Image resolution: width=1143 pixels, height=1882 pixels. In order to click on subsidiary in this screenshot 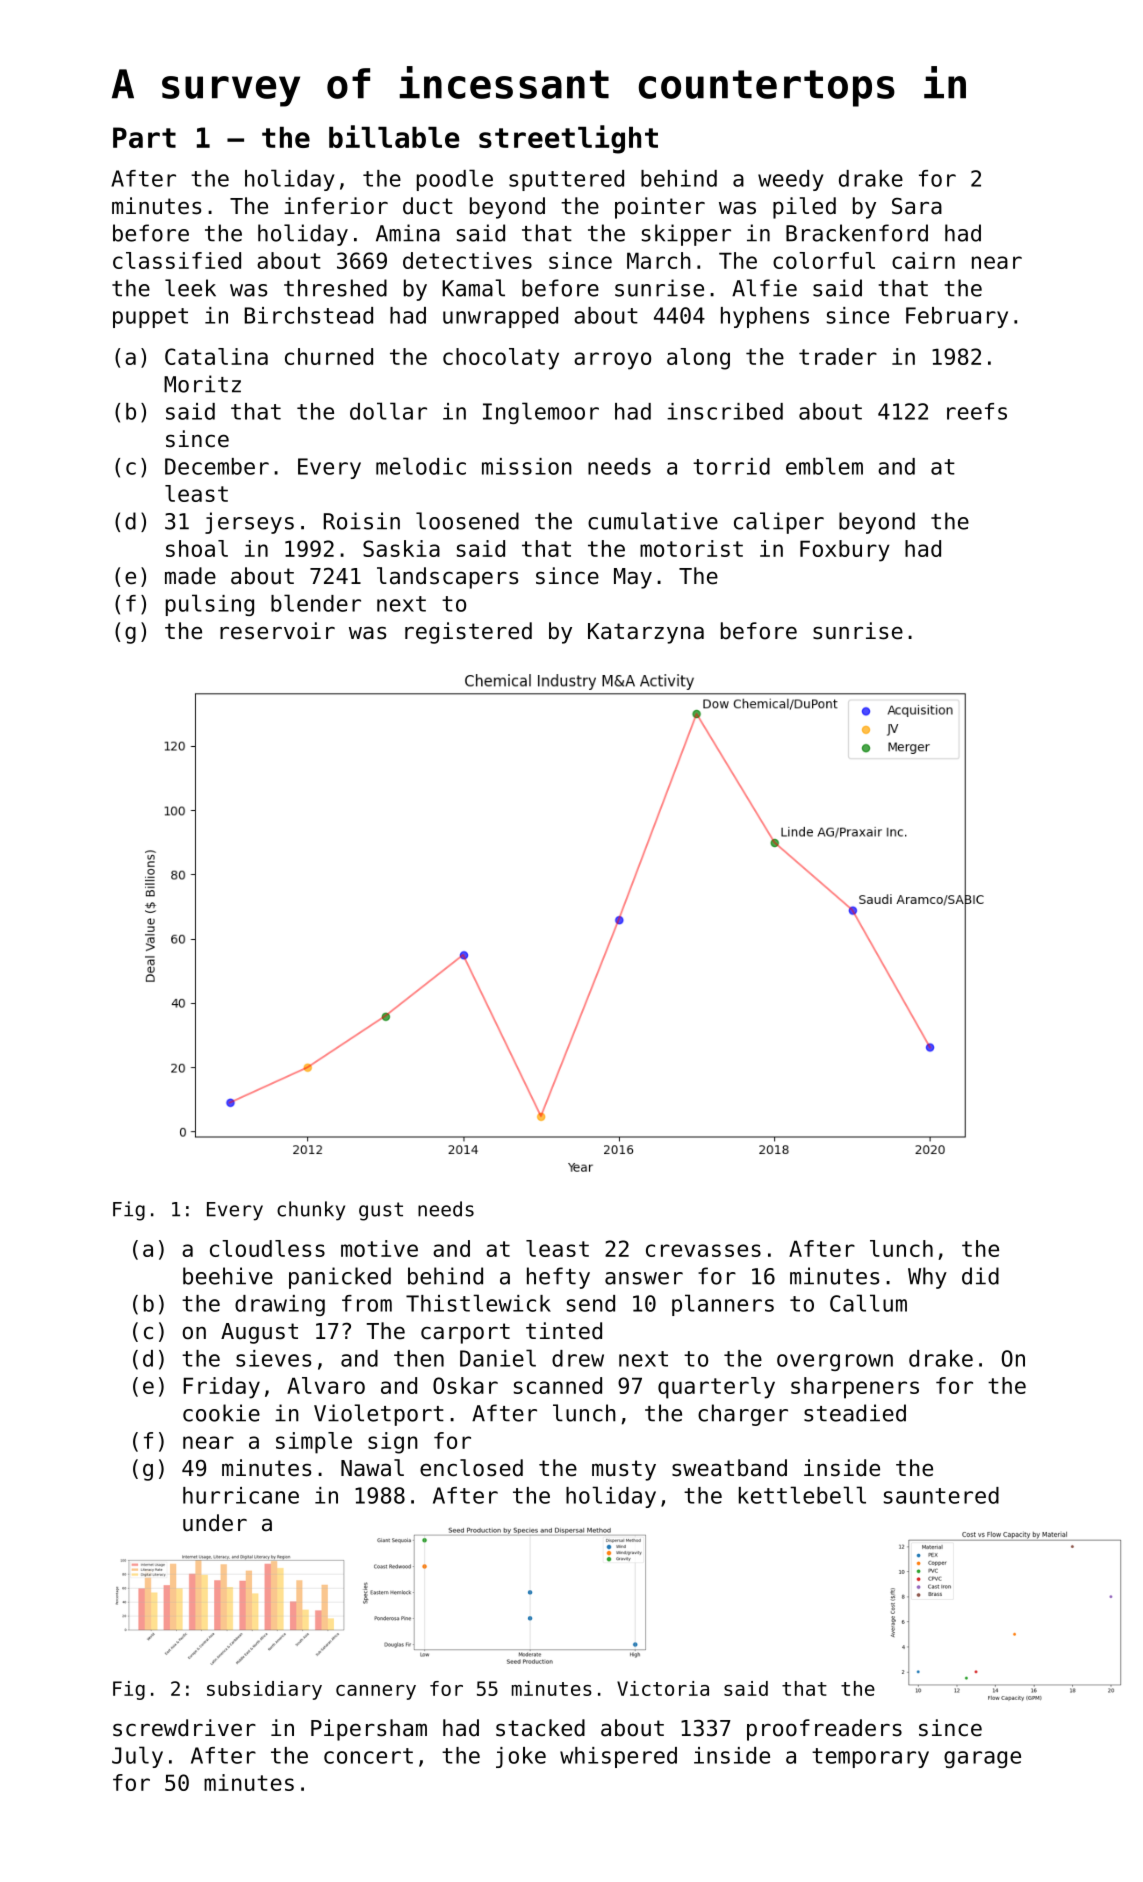, I will do `click(264, 1690)`.
